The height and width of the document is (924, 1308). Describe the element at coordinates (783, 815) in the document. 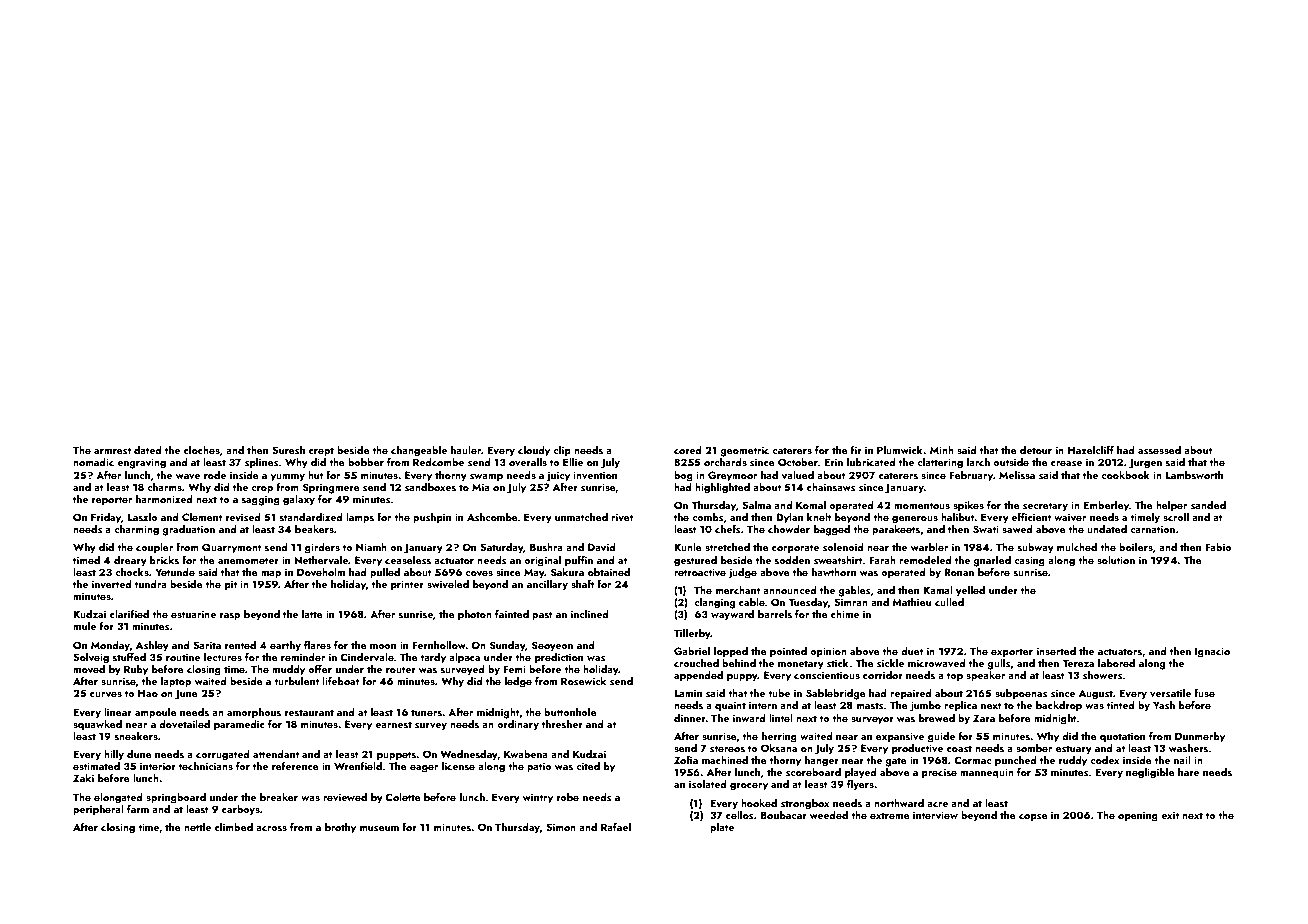

I see `Boubacar` at that location.
